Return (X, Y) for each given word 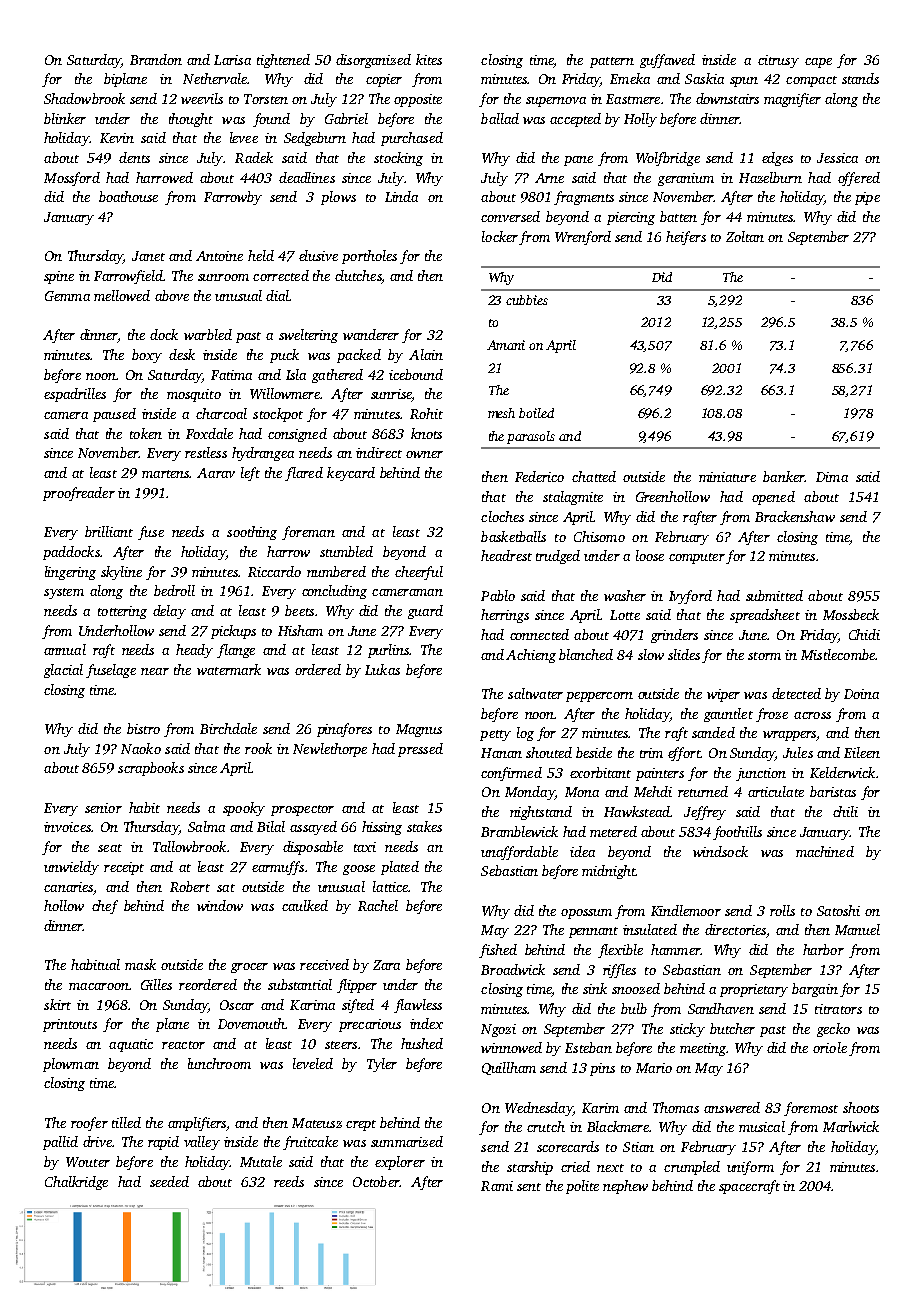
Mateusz (317, 1123)
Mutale (261, 1161)
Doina (861, 694)
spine (59, 277)
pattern (612, 62)
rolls (782, 910)
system (64, 593)
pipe (867, 198)
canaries (68, 887)
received (324, 964)
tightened (283, 61)
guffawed (667, 61)
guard (425, 612)
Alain (426, 354)
